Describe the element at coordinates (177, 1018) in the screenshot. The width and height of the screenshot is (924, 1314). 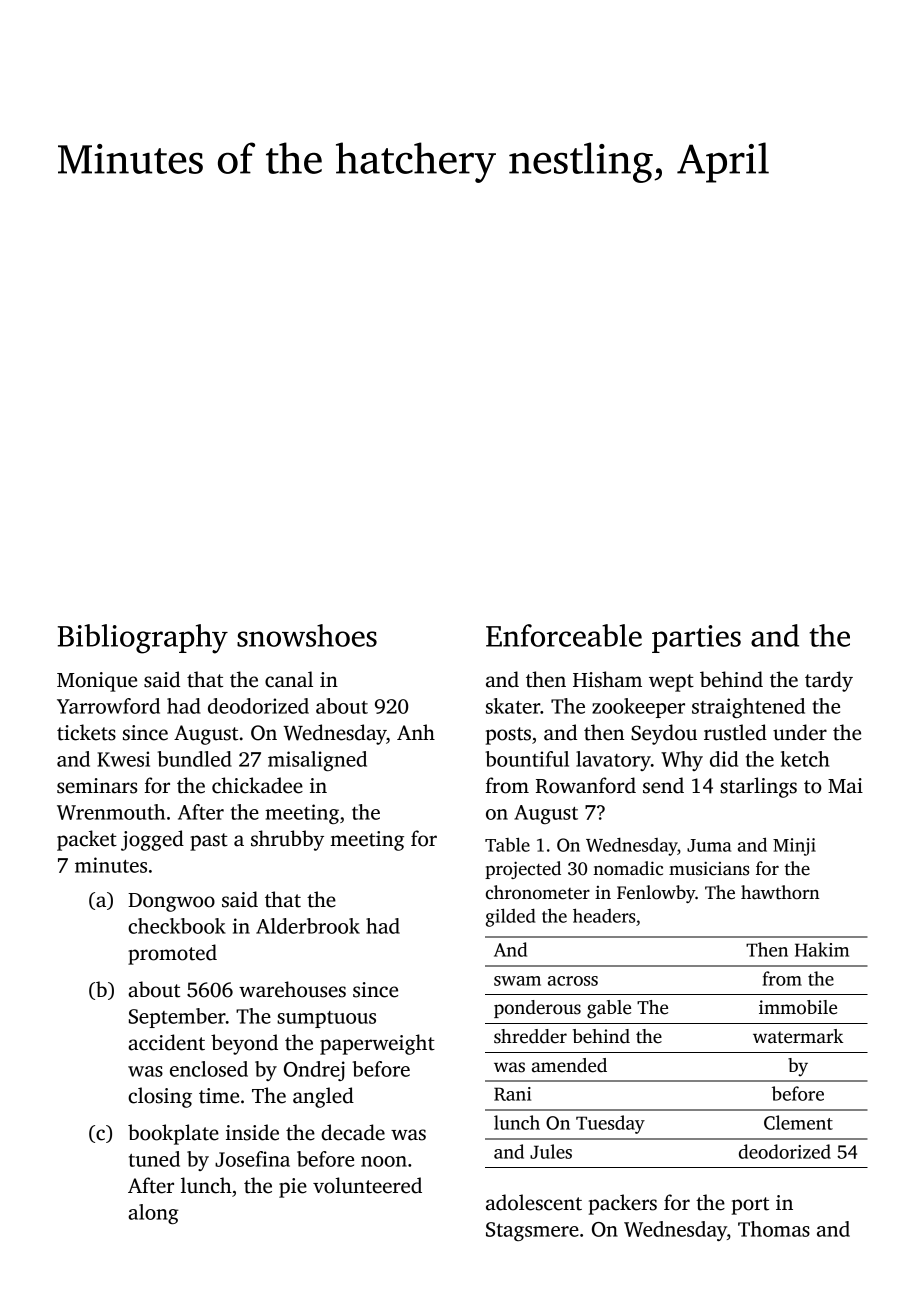
I see `September` at that location.
